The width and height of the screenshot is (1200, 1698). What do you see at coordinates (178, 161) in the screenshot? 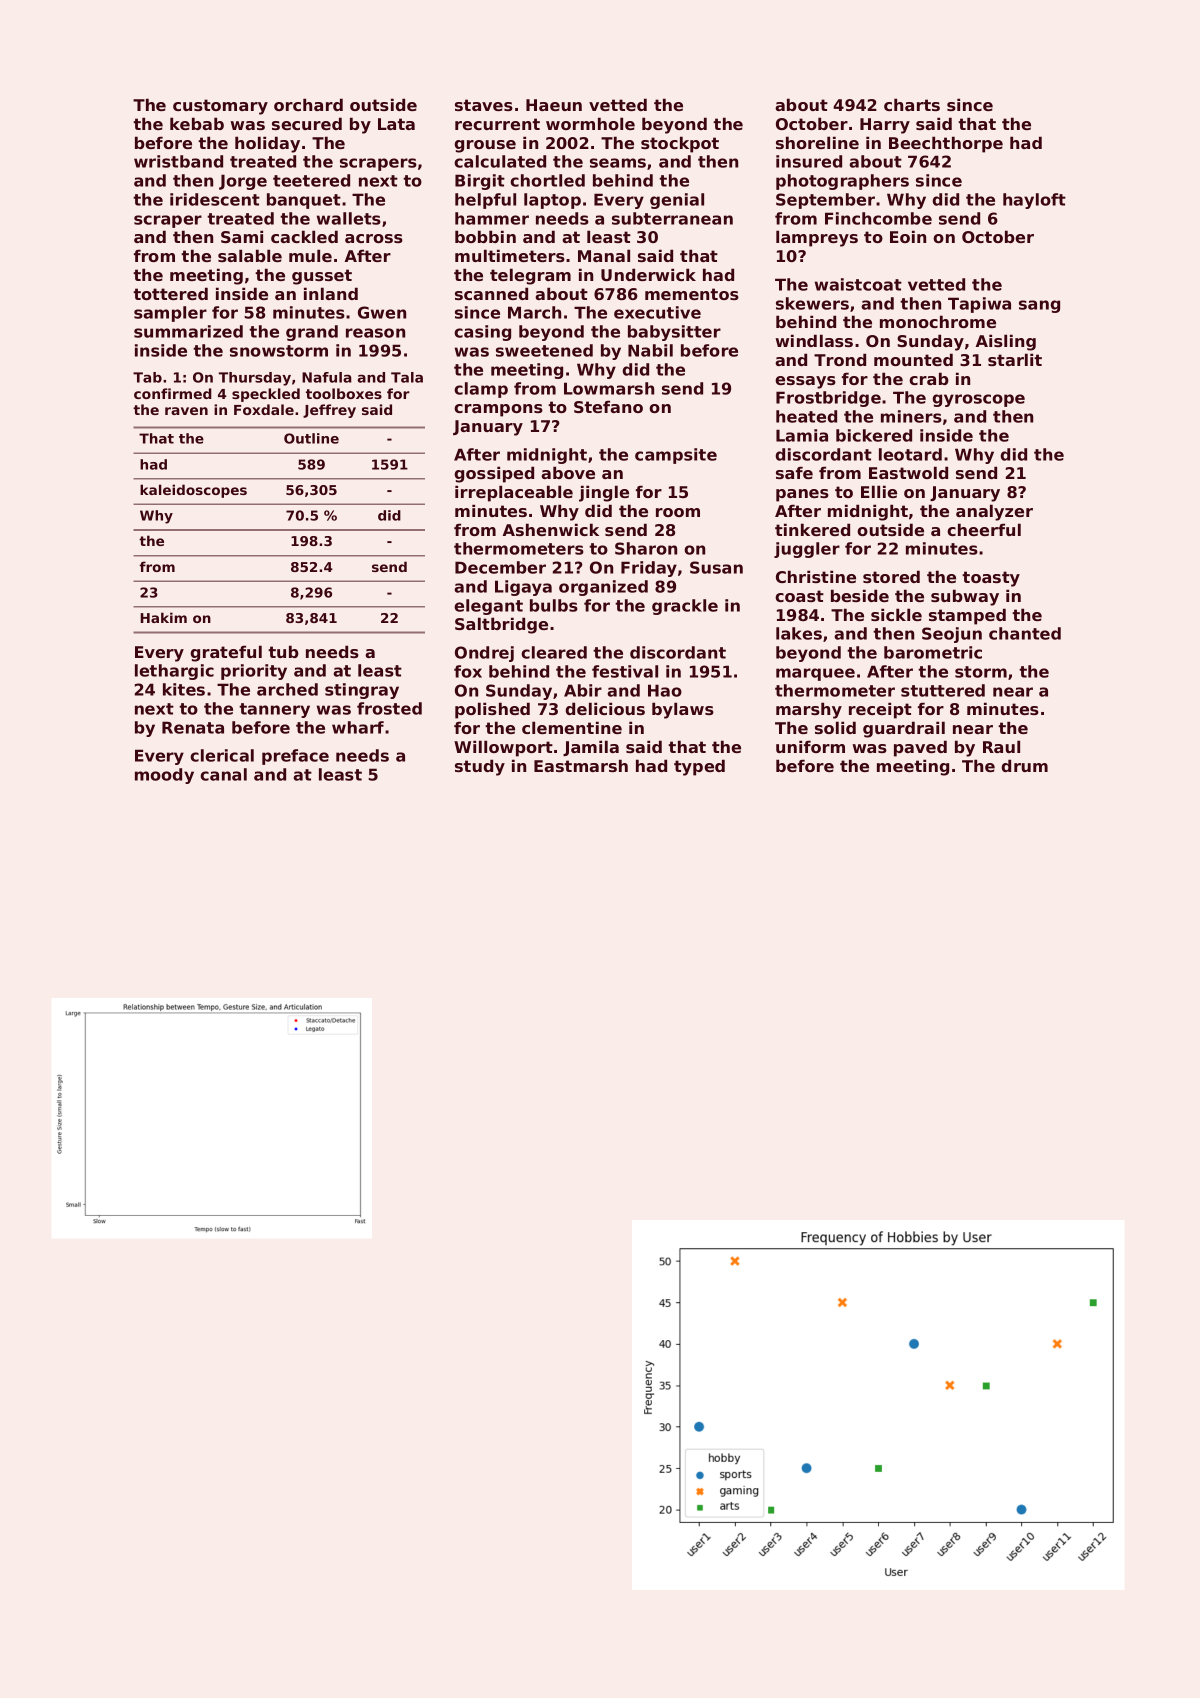
I see `wristband` at bounding box center [178, 161].
